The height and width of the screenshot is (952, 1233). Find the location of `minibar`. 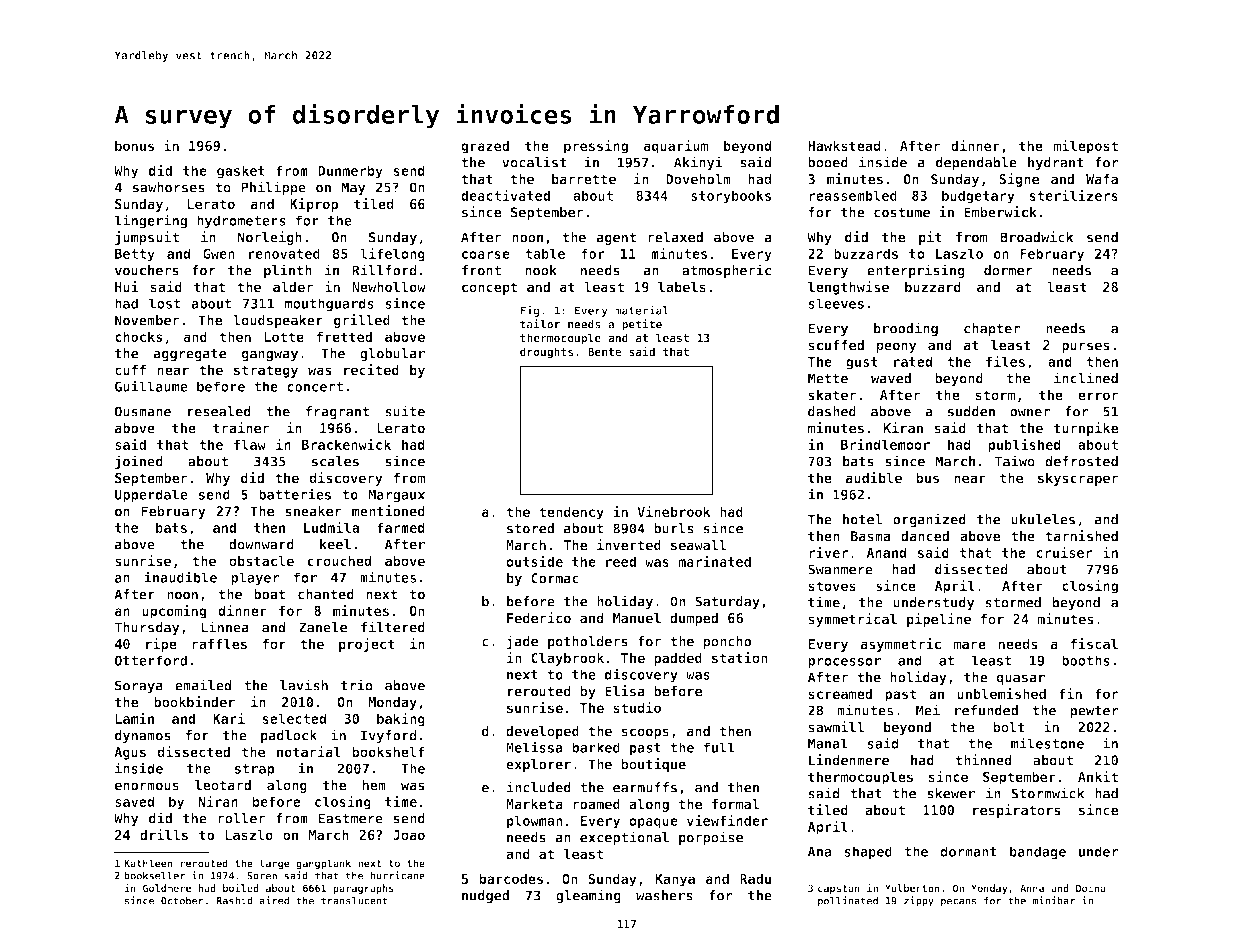

minibar is located at coordinates (1054, 900).
